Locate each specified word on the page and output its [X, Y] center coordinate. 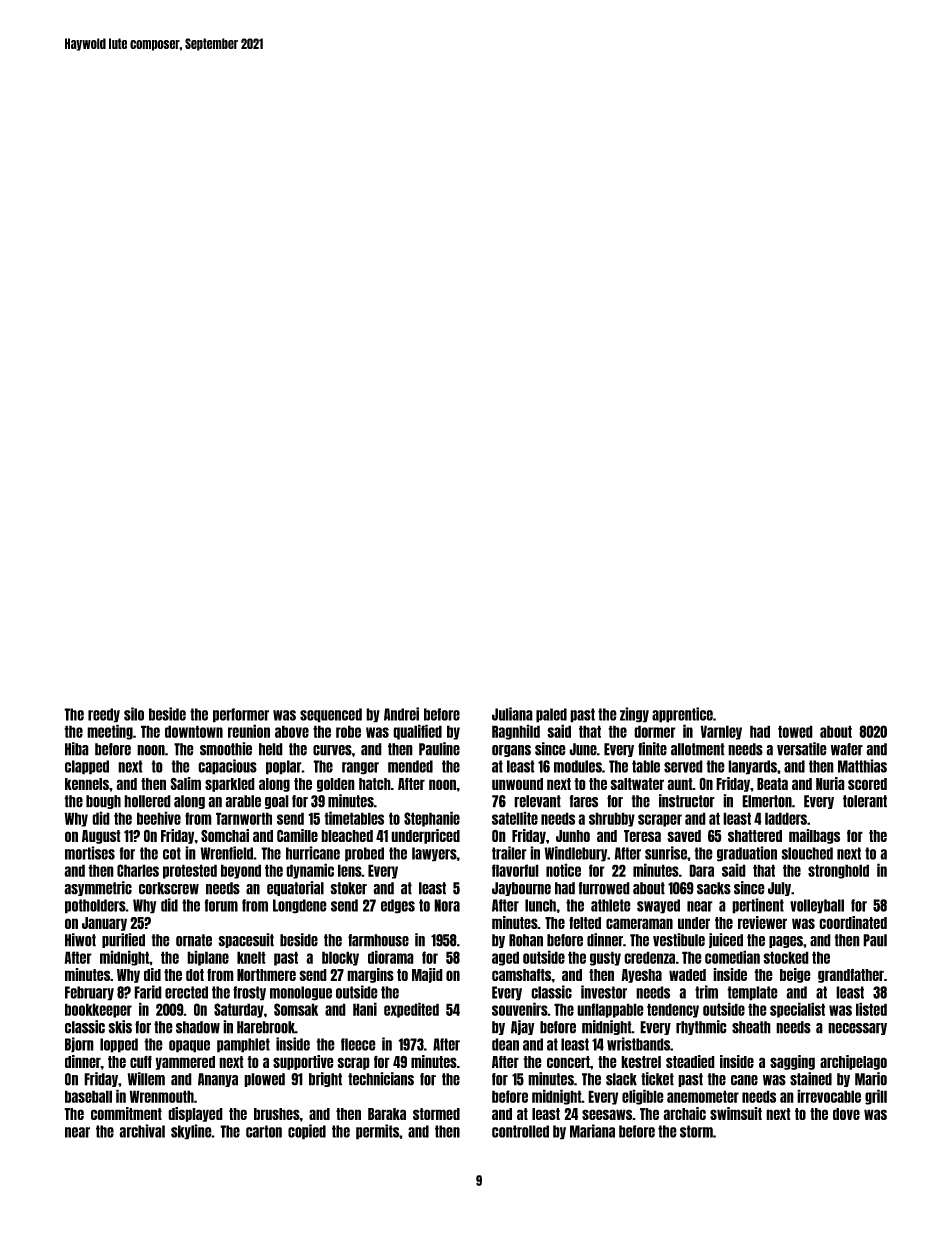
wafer [847, 749]
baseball [88, 1096]
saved [684, 836]
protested [190, 871]
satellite [515, 818]
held [271, 749]
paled [551, 715]
